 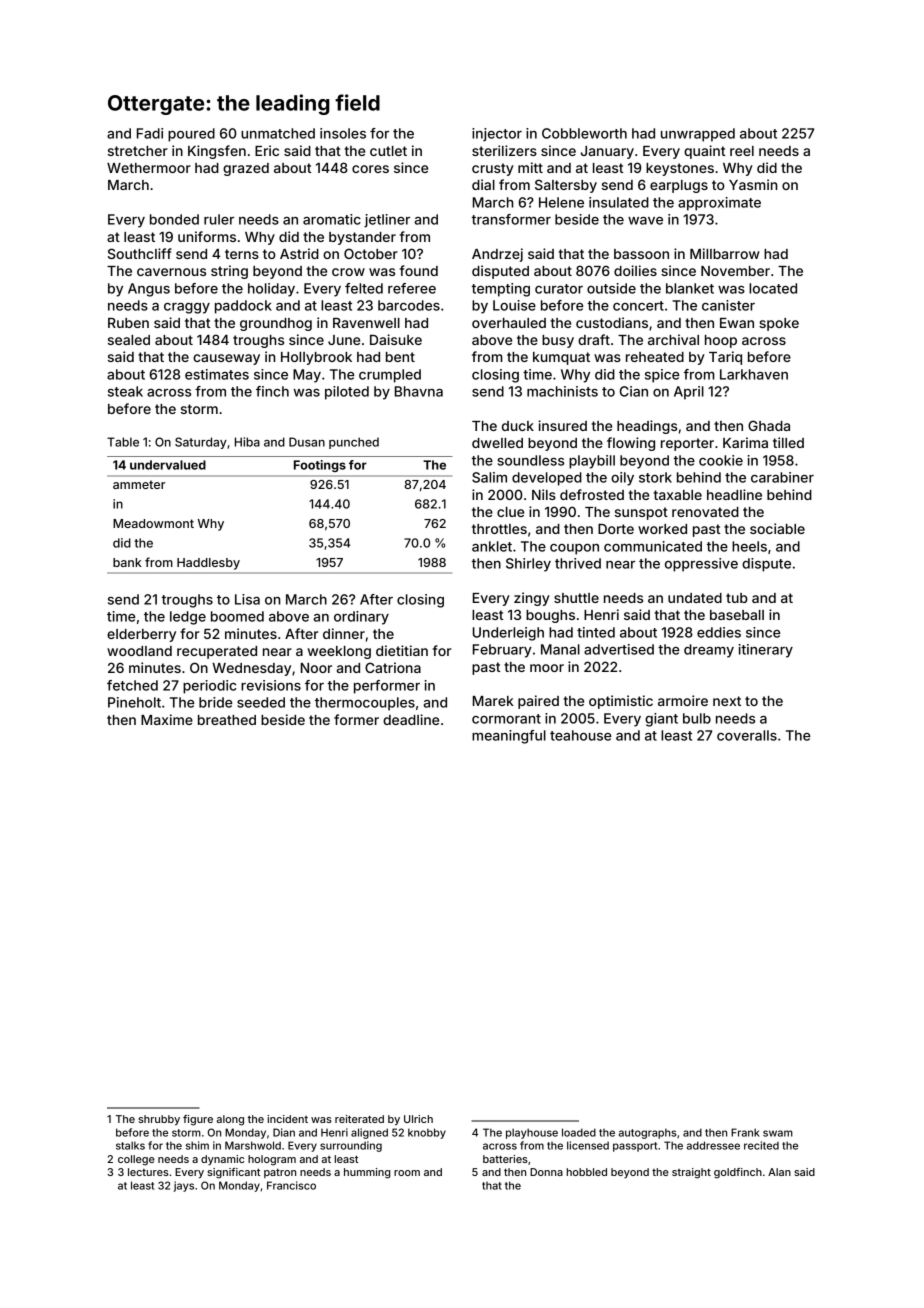 What do you see at coordinates (388, 151) in the image?
I see `cutlet` at bounding box center [388, 151].
